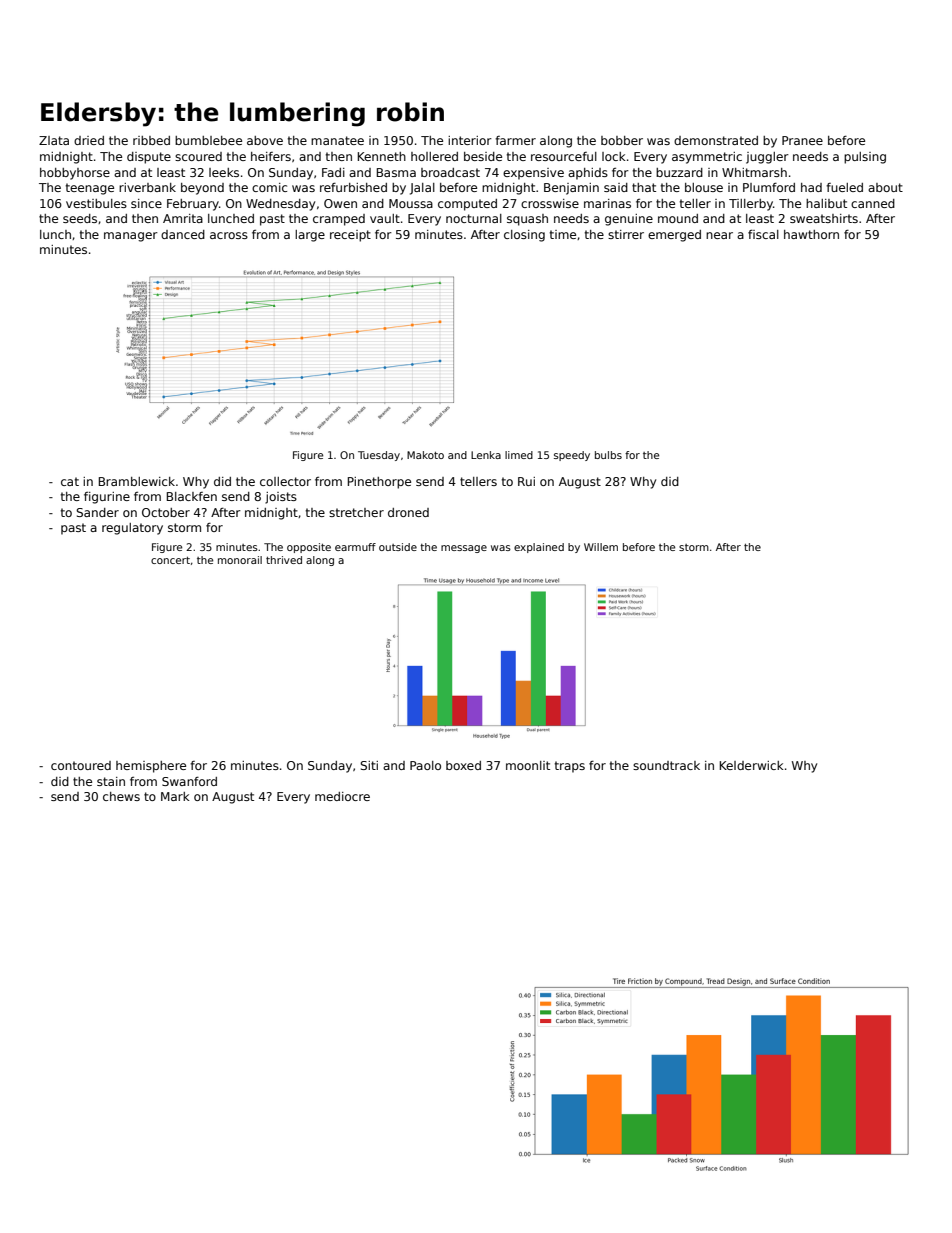  Describe the element at coordinates (678, 218) in the screenshot. I see `mound` at that location.
